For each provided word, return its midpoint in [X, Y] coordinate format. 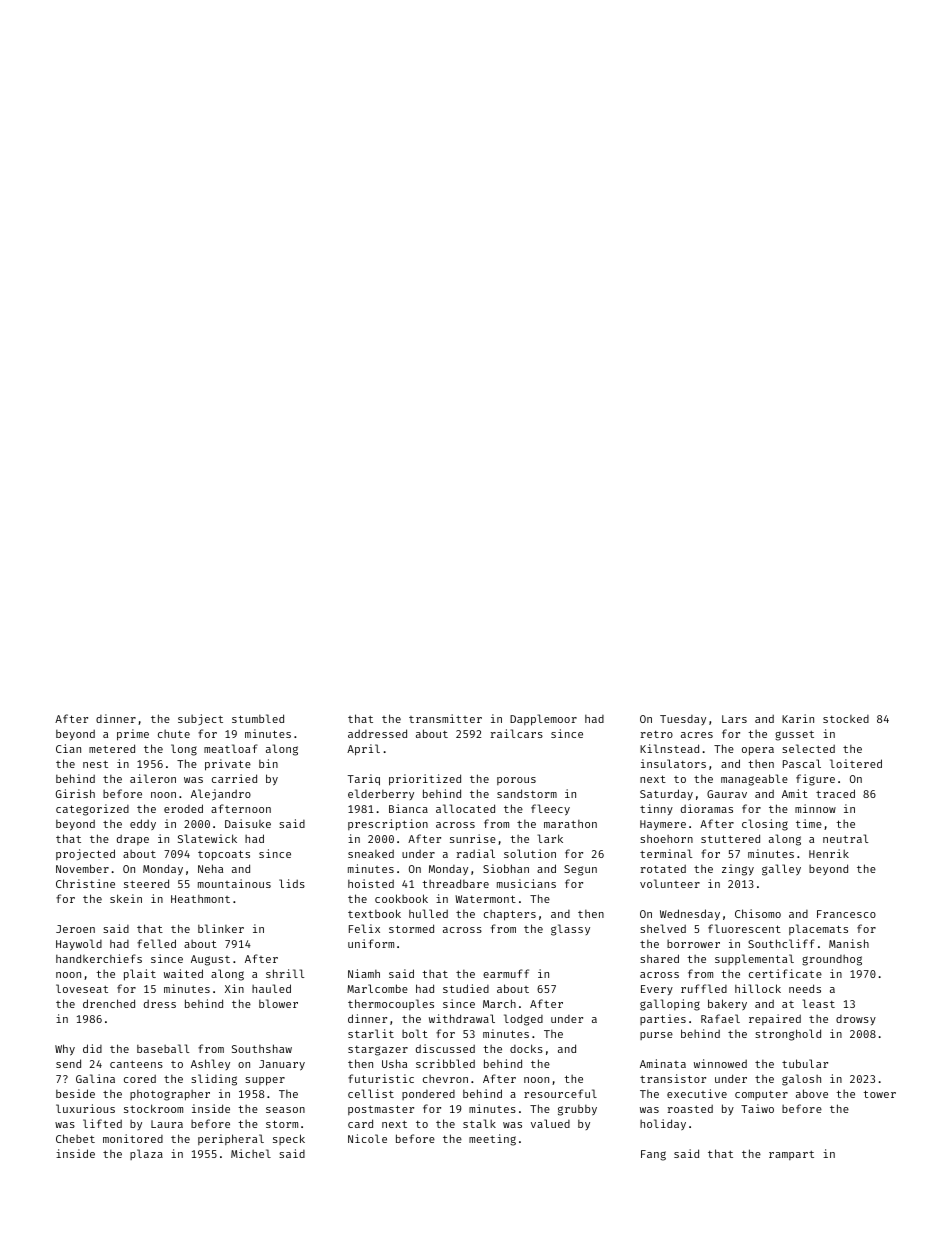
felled [156, 943]
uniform [371, 943]
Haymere [663, 825]
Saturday [666, 795]
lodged [523, 1020]
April [363, 750]
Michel [251, 1153]
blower [278, 1003]
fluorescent [744, 928]
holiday [663, 1124]
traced [835, 793]
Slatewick [207, 838]
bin [268, 763]
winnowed [720, 1063]
